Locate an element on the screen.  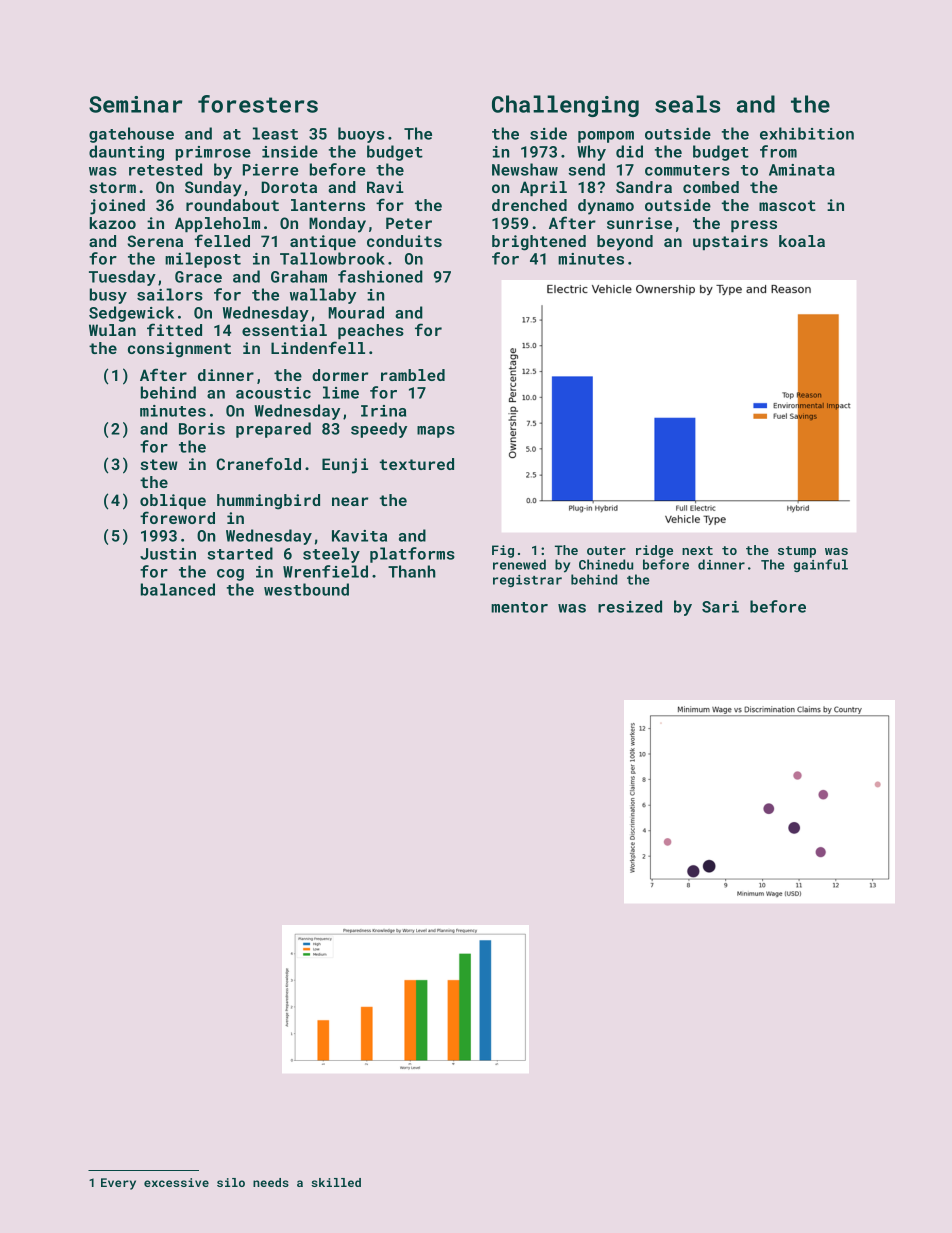
Every is located at coordinates (118, 1184).
